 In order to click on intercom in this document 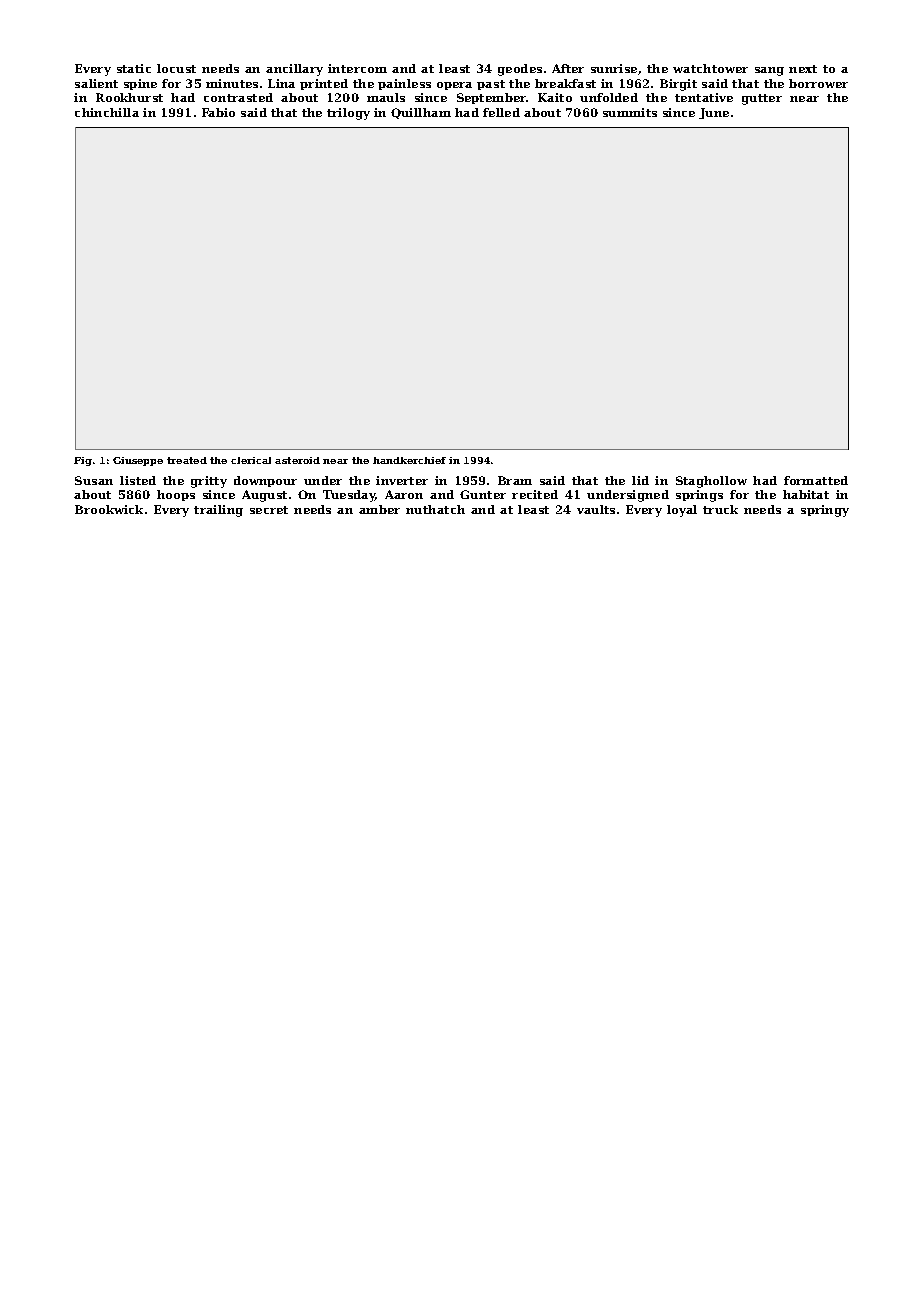, I will do `click(357, 68)`.
